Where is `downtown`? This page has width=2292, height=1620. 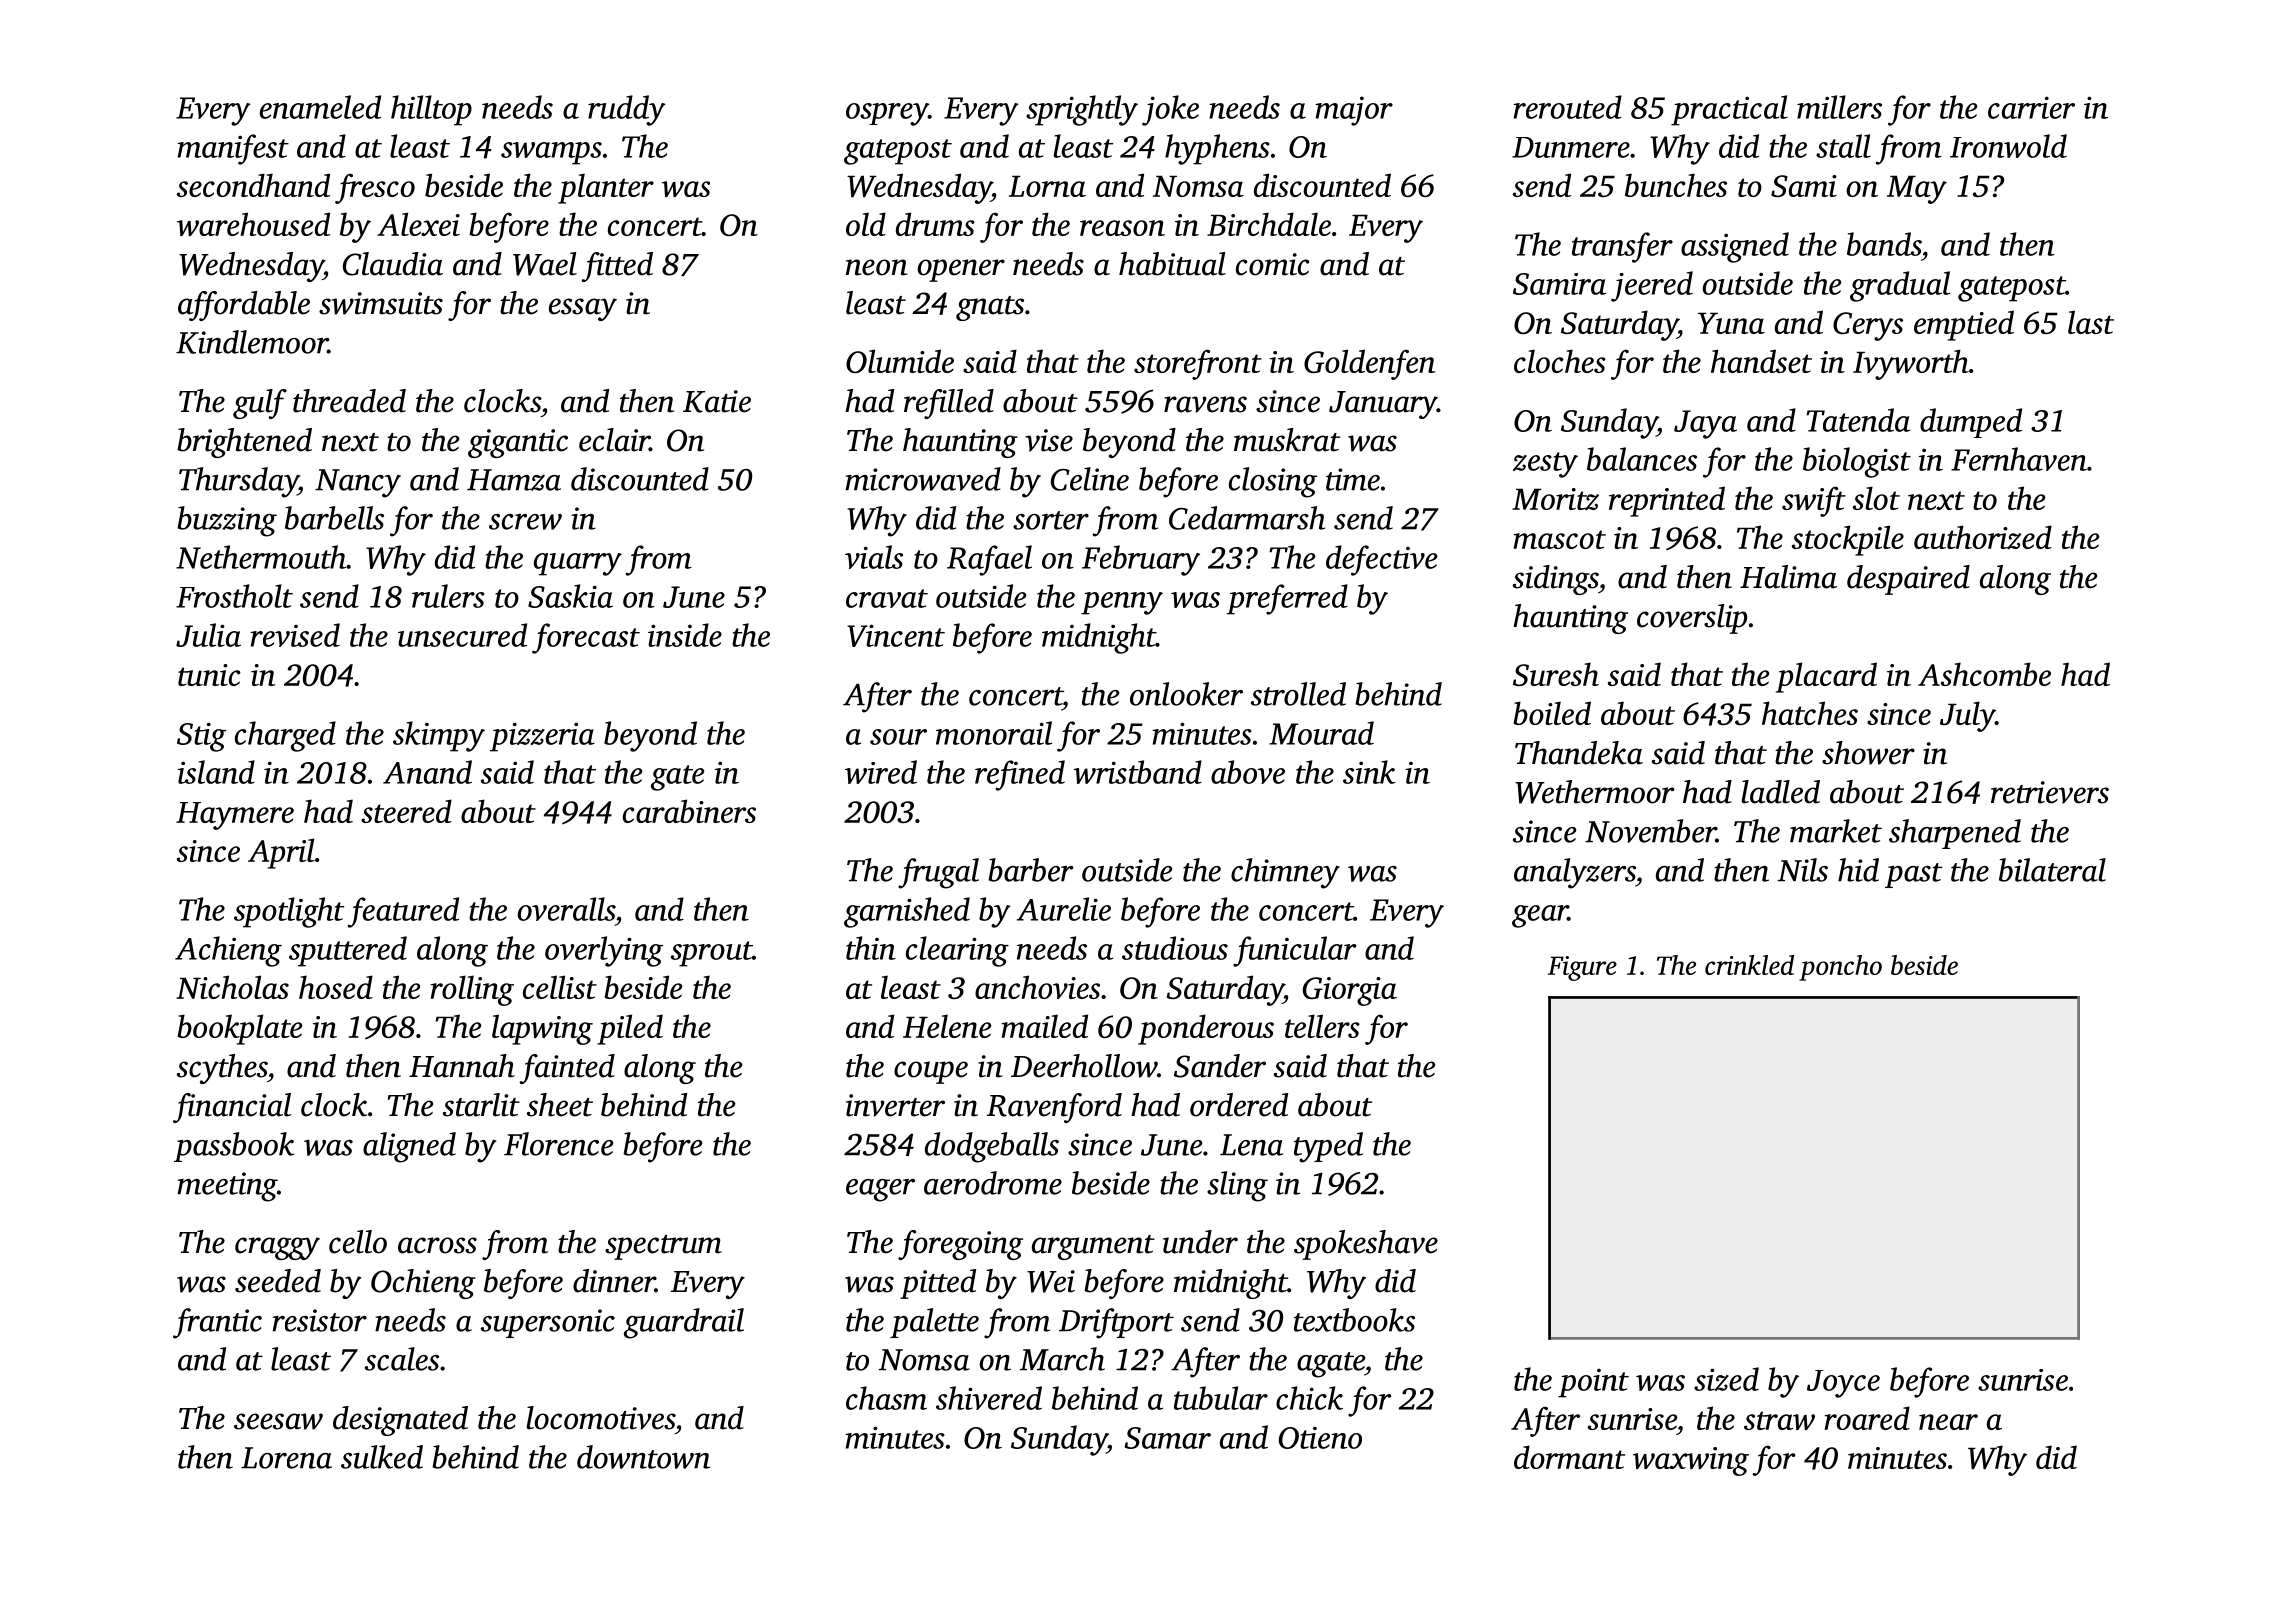 downtown is located at coordinates (643, 1457).
